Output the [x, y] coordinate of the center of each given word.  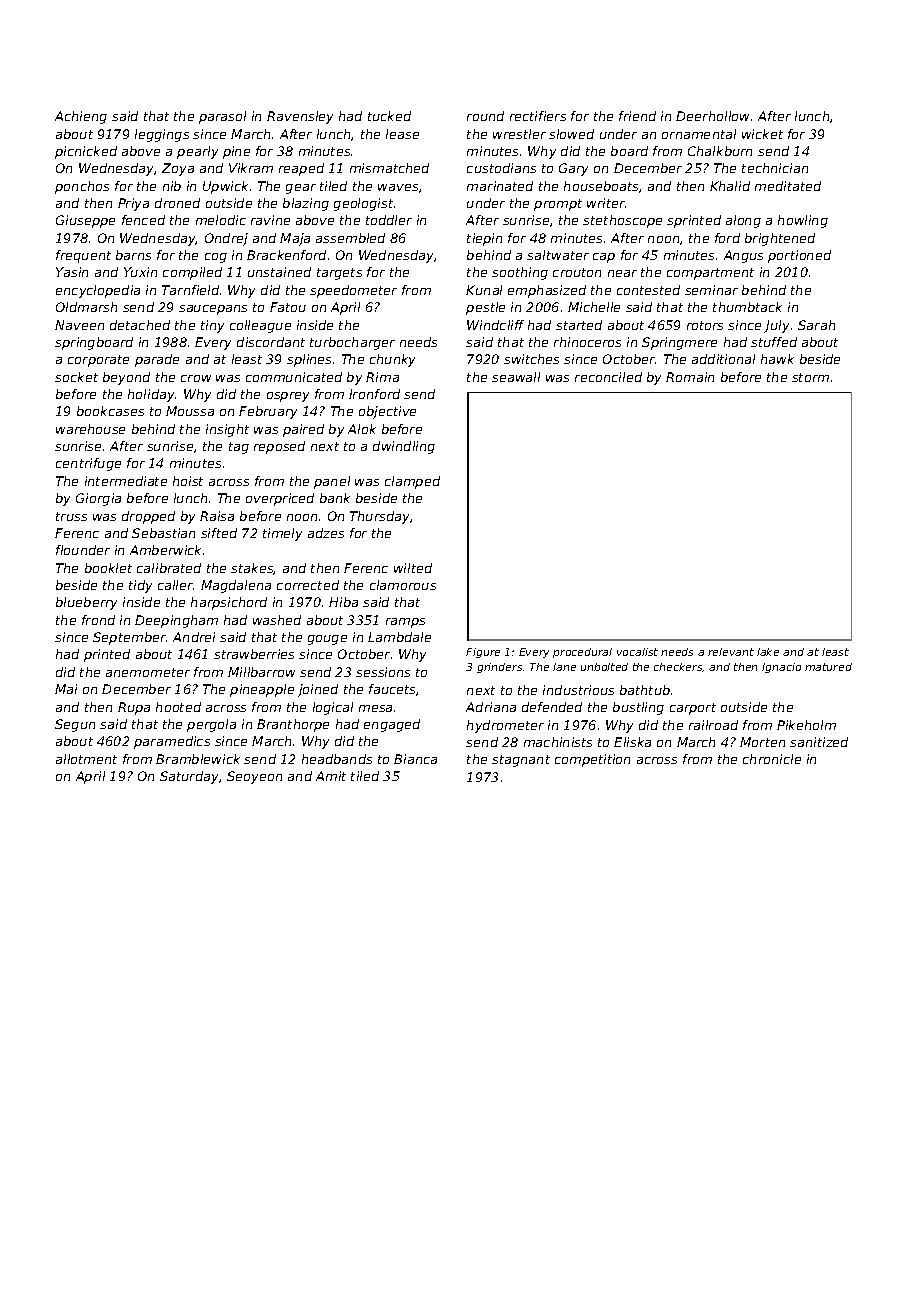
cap [604, 258]
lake [768, 652]
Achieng [81, 117]
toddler [389, 220]
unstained [279, 272]
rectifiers [538, 116]
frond [98, 620]
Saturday [189, 777]
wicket [762, 134]
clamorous [403, 585]
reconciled [608, 377]
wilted [413, 568]
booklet [108, 568]
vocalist [637, 652]
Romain [690, 377]
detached [140, 325]
